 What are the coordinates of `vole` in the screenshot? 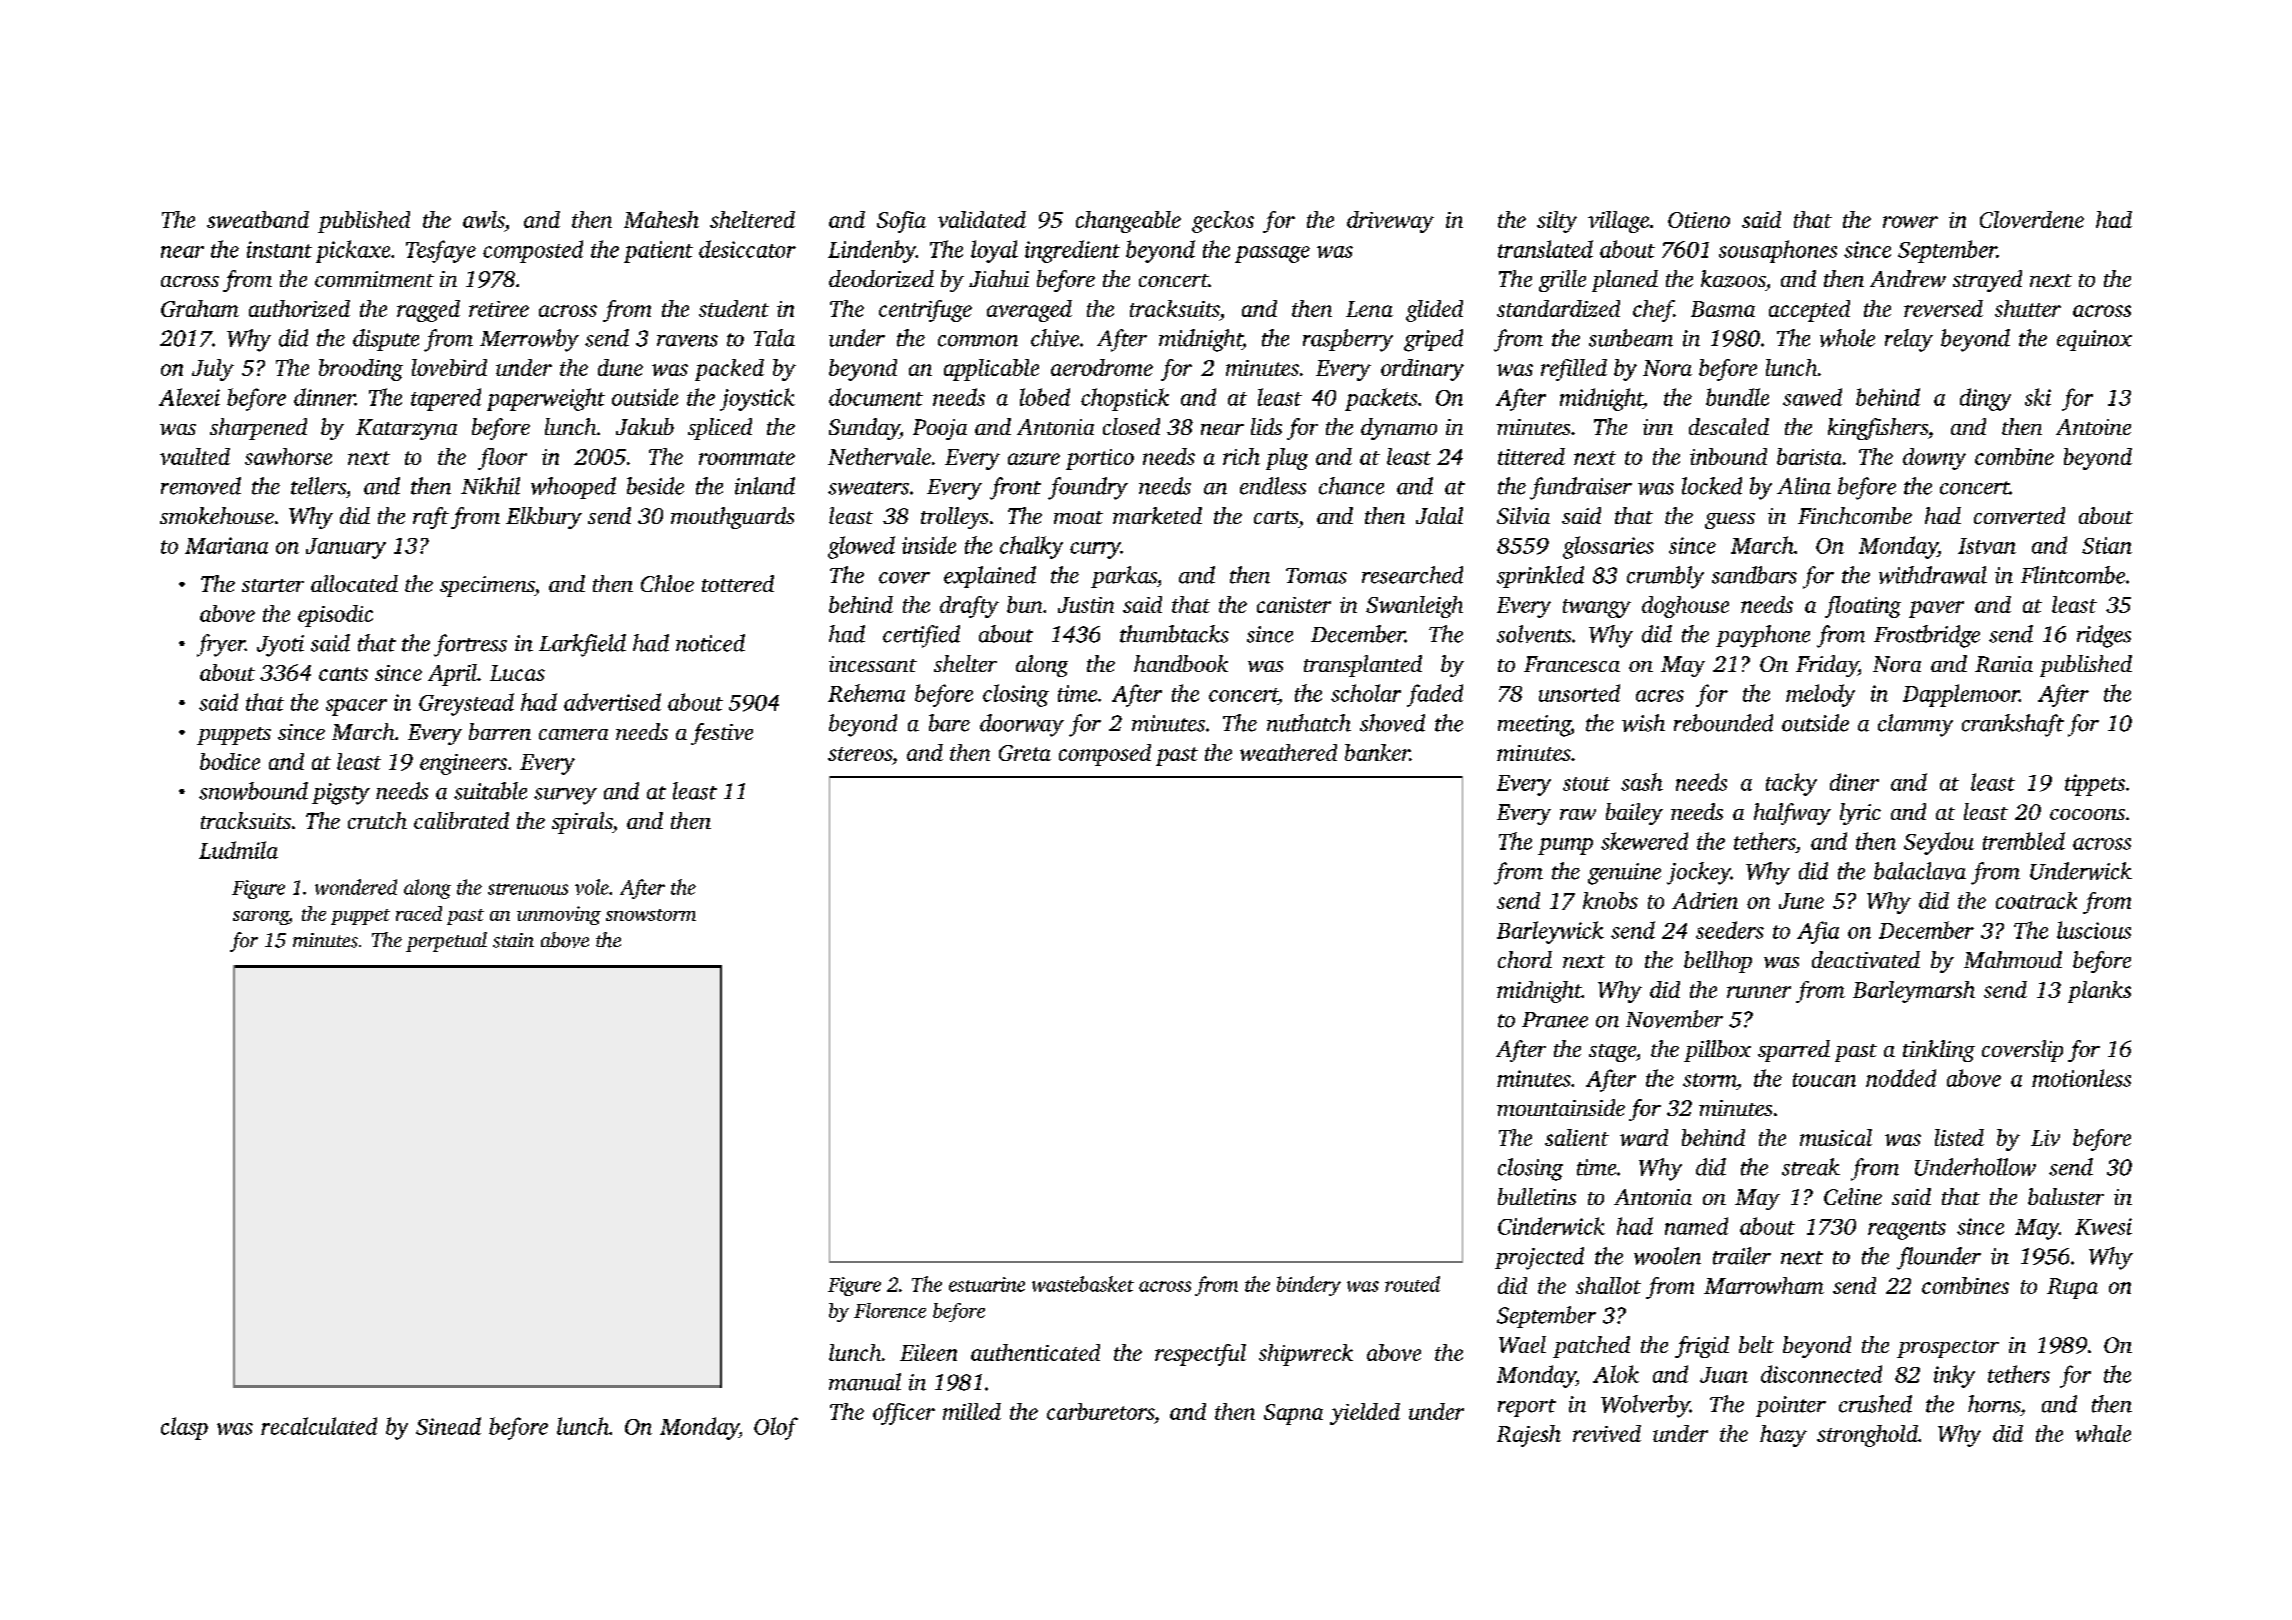 It's located at (592, 887).
